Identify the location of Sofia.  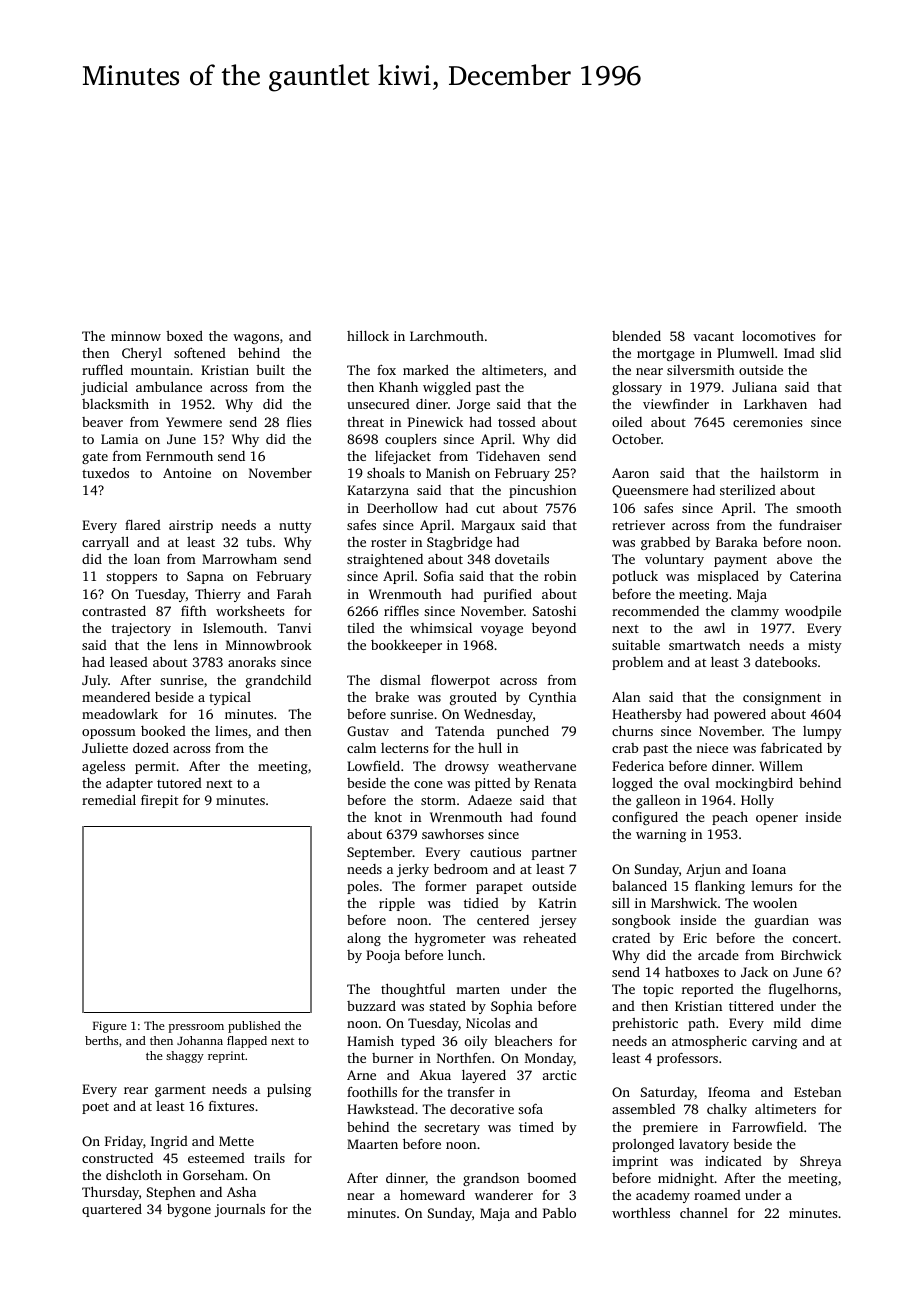
(439, 575).
